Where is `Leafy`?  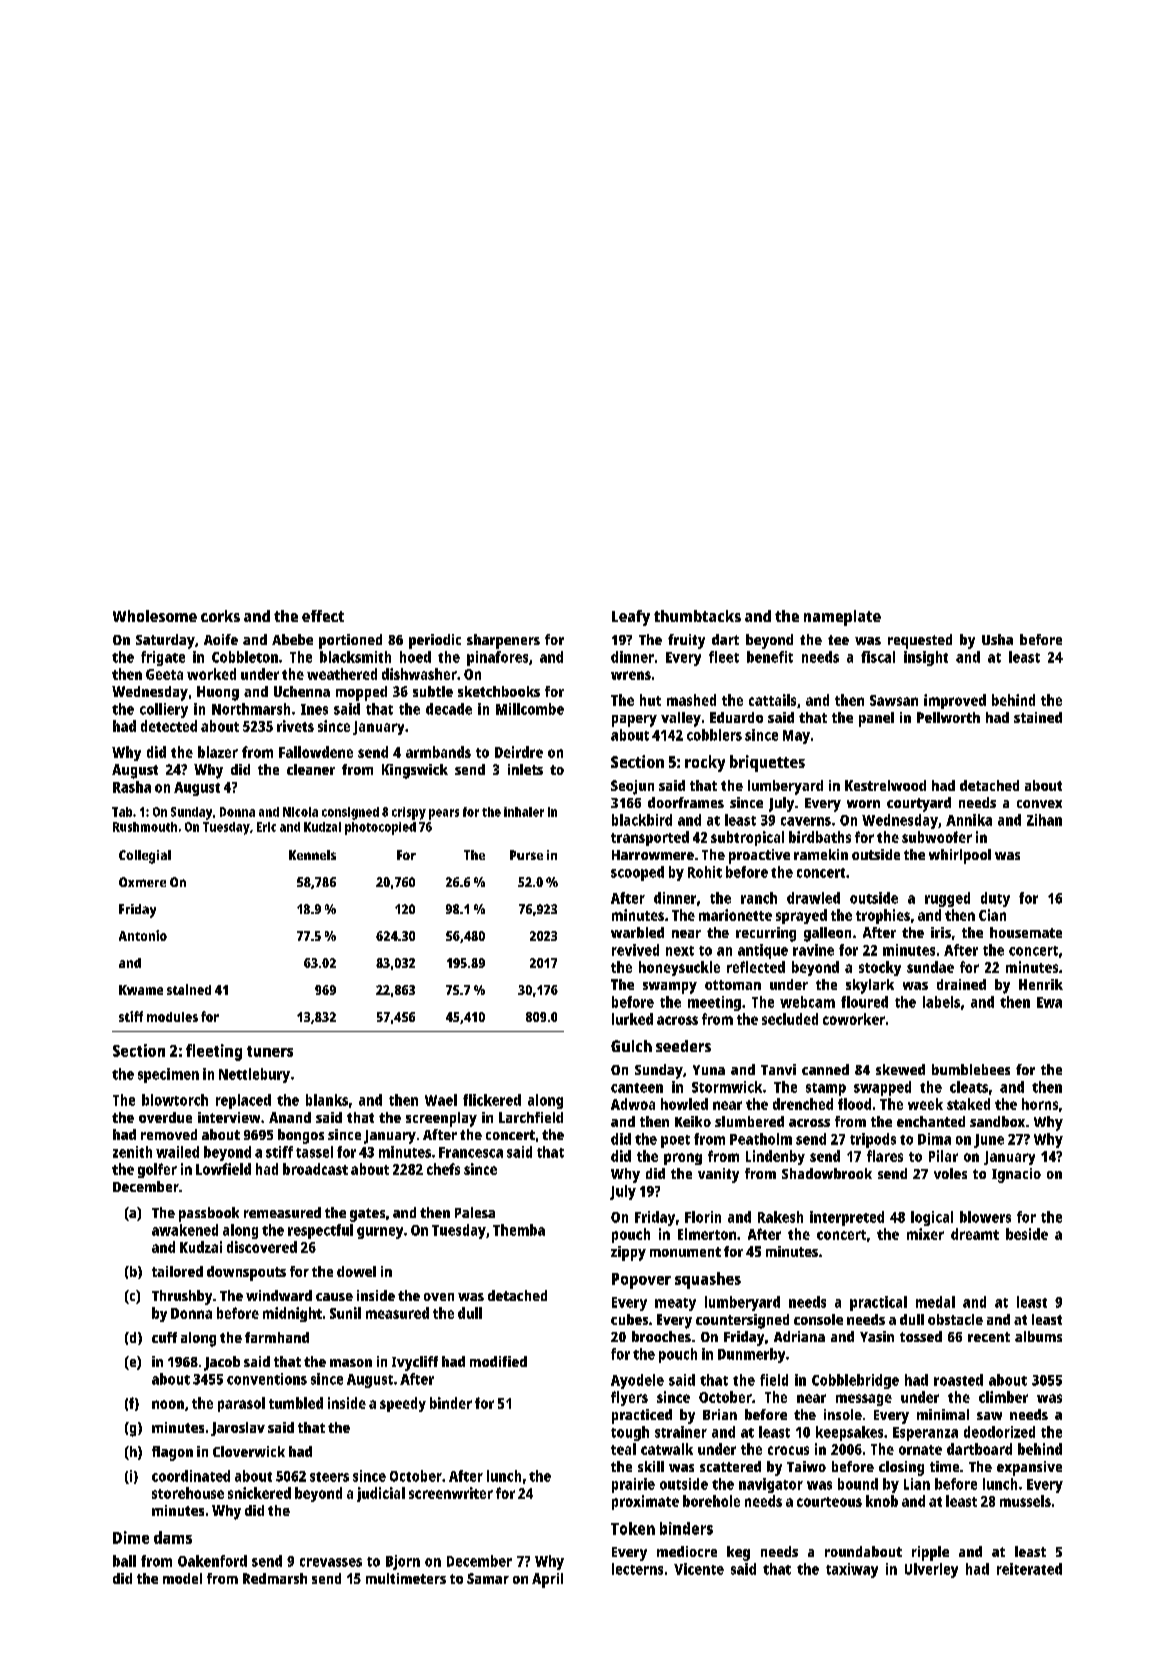
Leafy is located at coordinates (631, 618).
